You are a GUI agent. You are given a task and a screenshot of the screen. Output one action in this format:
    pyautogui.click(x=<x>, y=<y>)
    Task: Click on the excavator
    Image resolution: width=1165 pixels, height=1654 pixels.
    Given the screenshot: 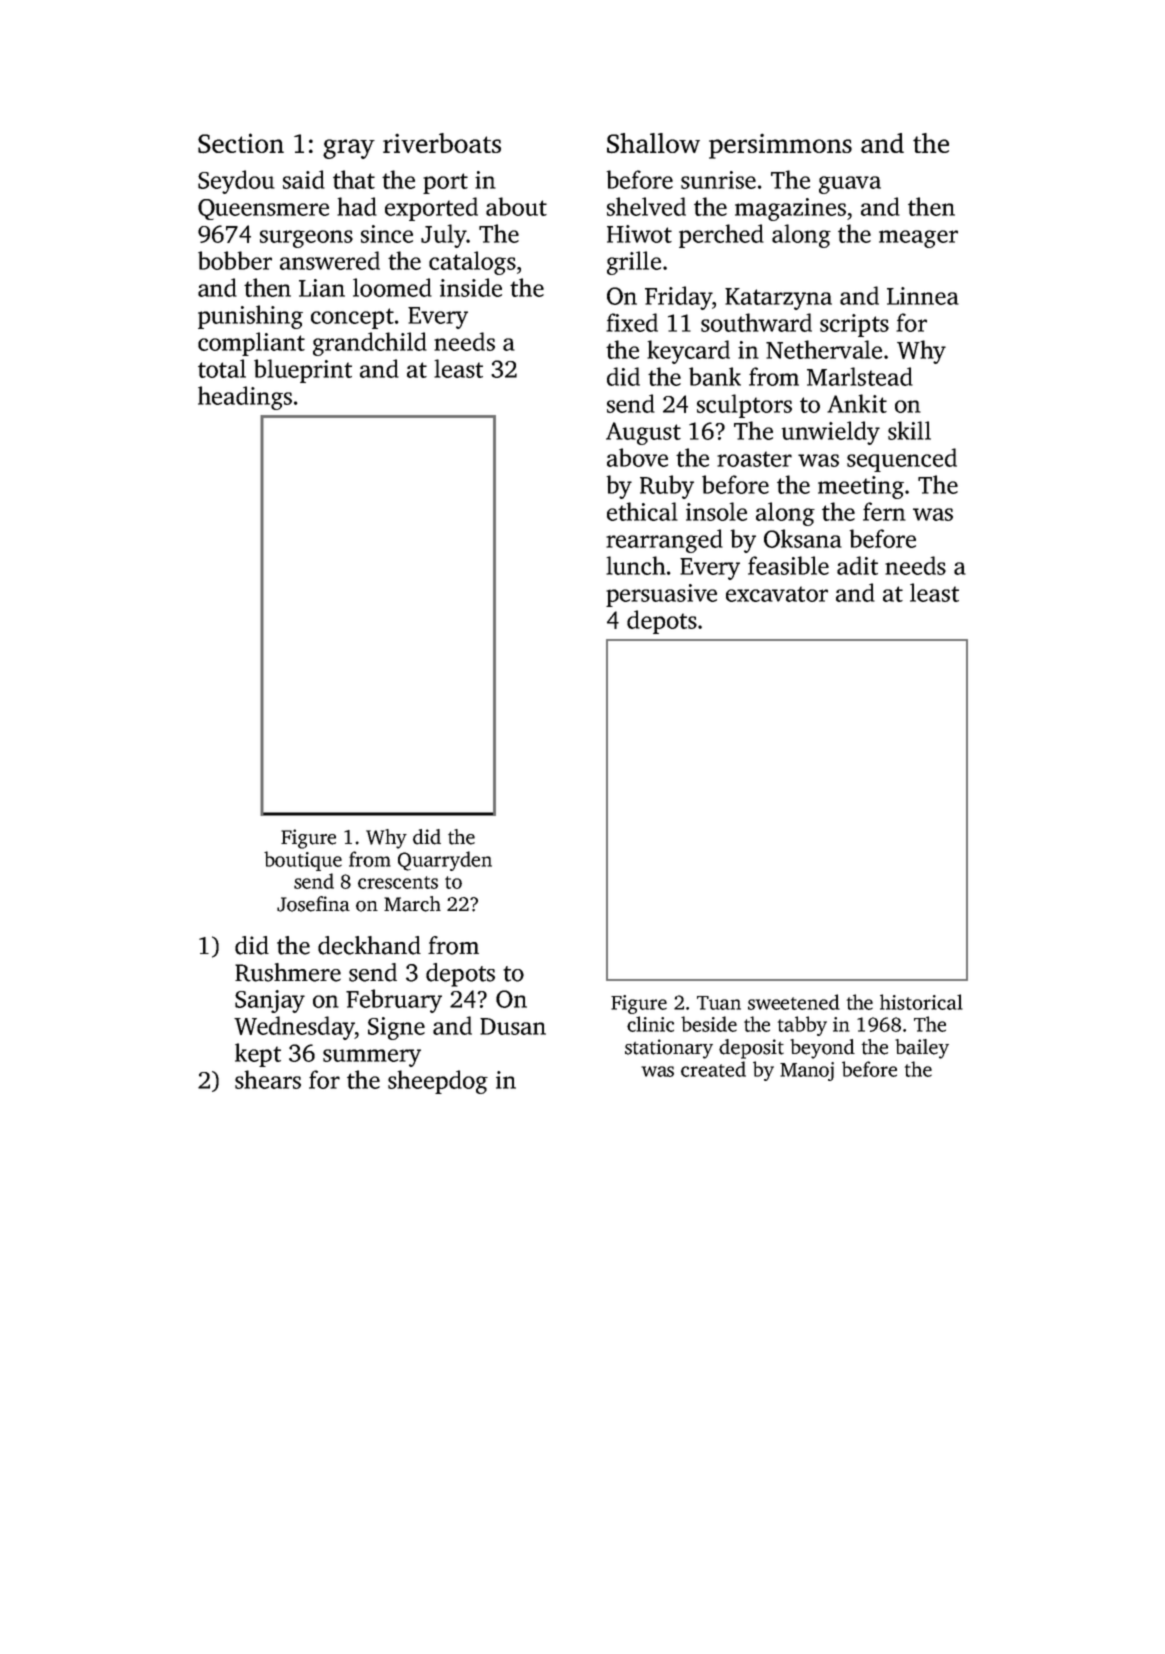 What is the action you would take?
    pyautogui.click(x=777, y=594)
